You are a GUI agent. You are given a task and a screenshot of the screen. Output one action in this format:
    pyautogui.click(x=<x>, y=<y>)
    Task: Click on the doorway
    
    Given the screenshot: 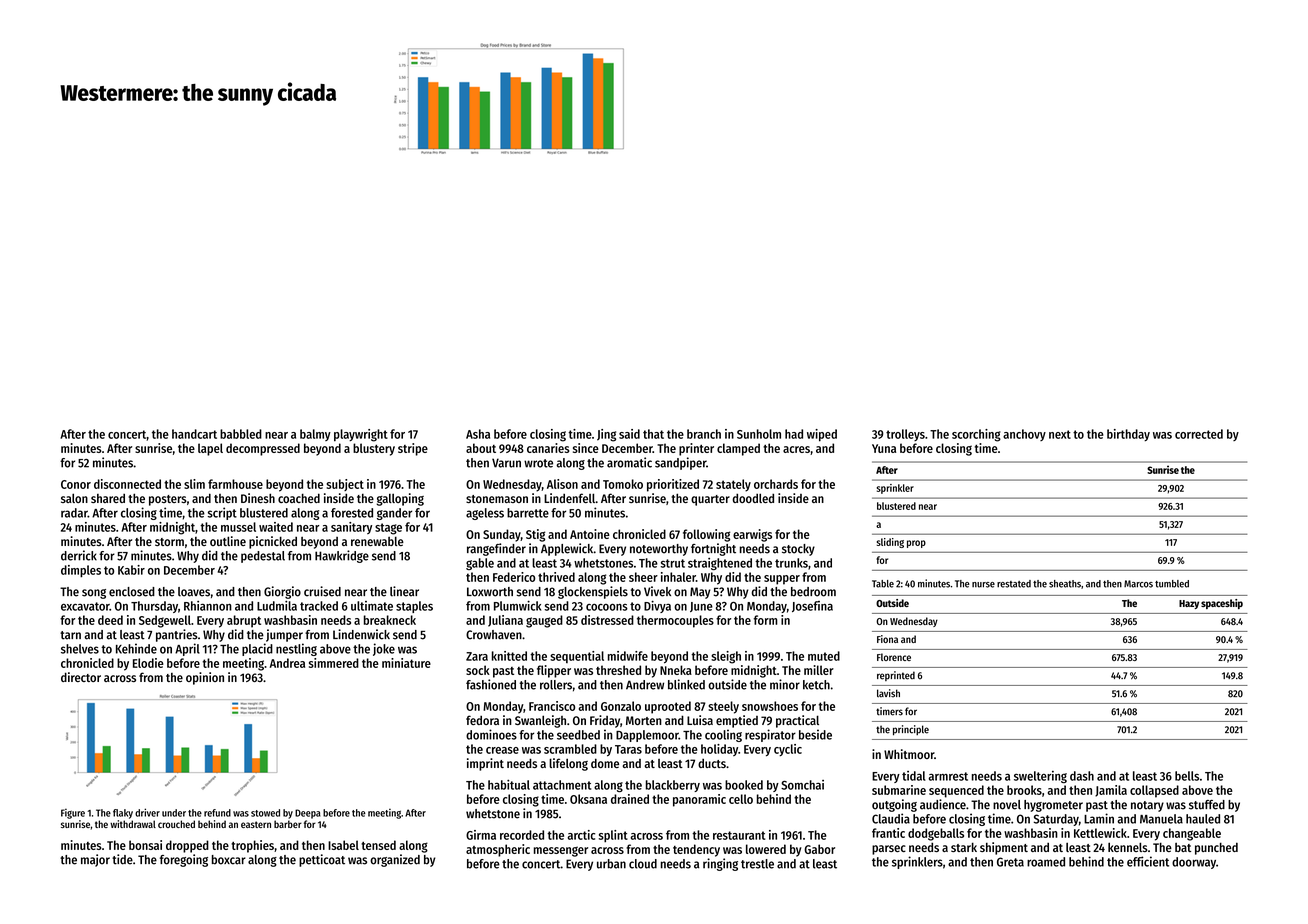 What is the action you would take?
    pyautogui.click(x=1194, y=863)
